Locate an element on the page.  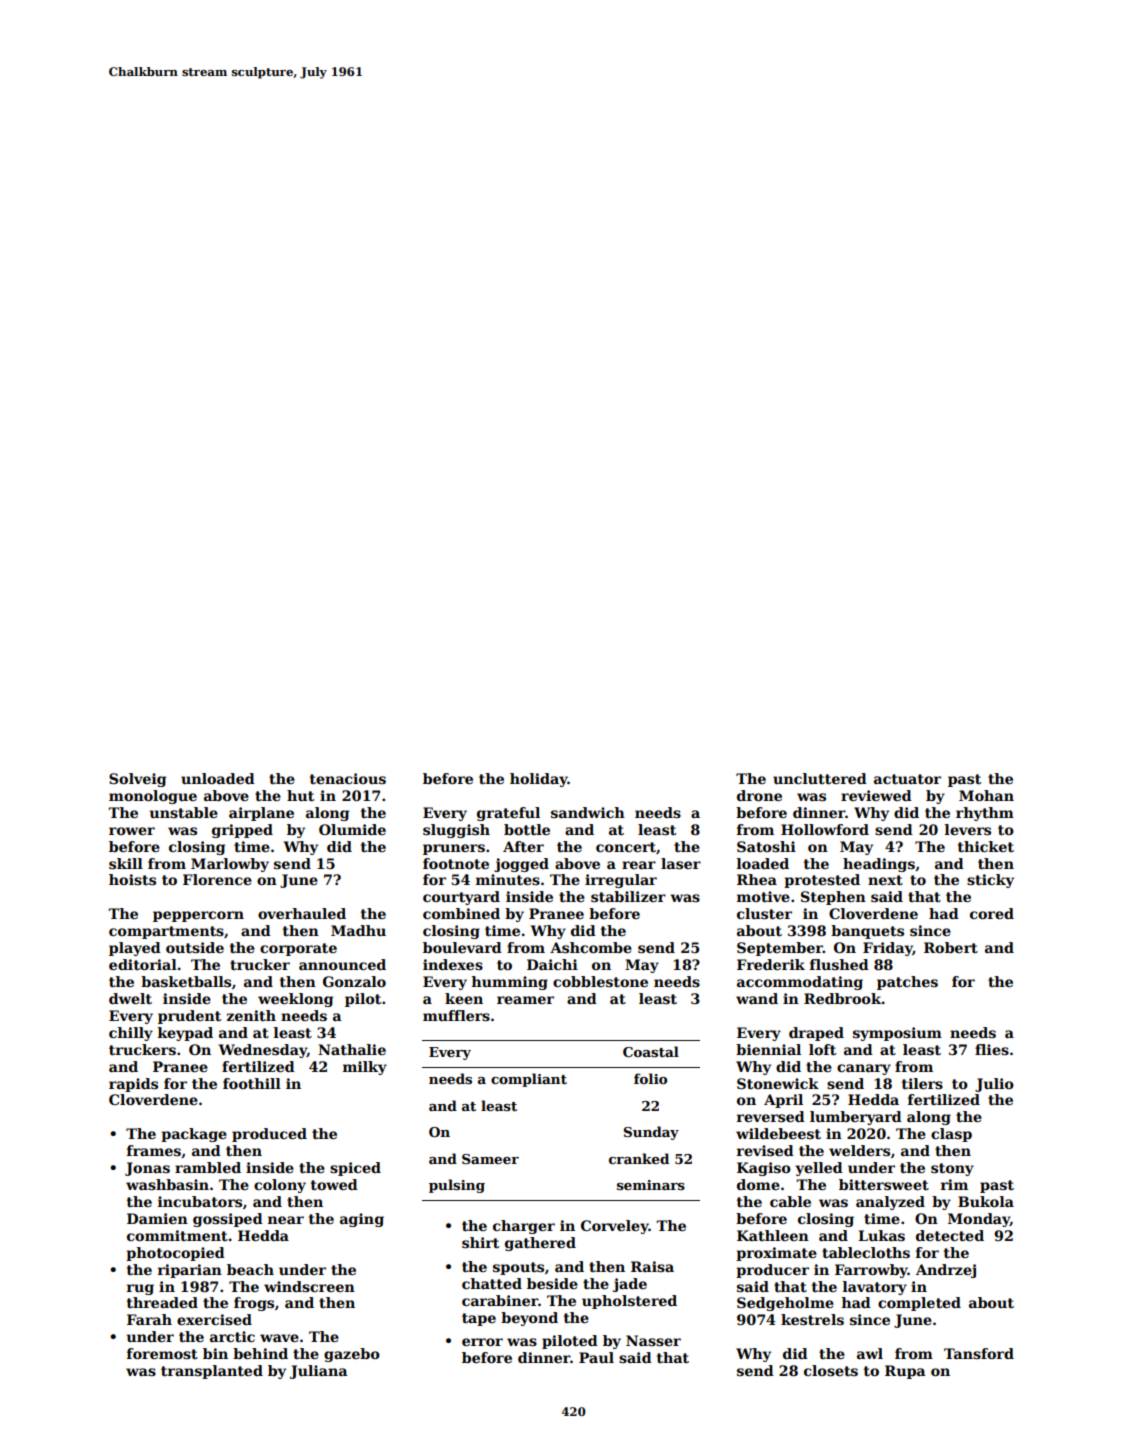
Mohan is located at coordinates (986, 795).
